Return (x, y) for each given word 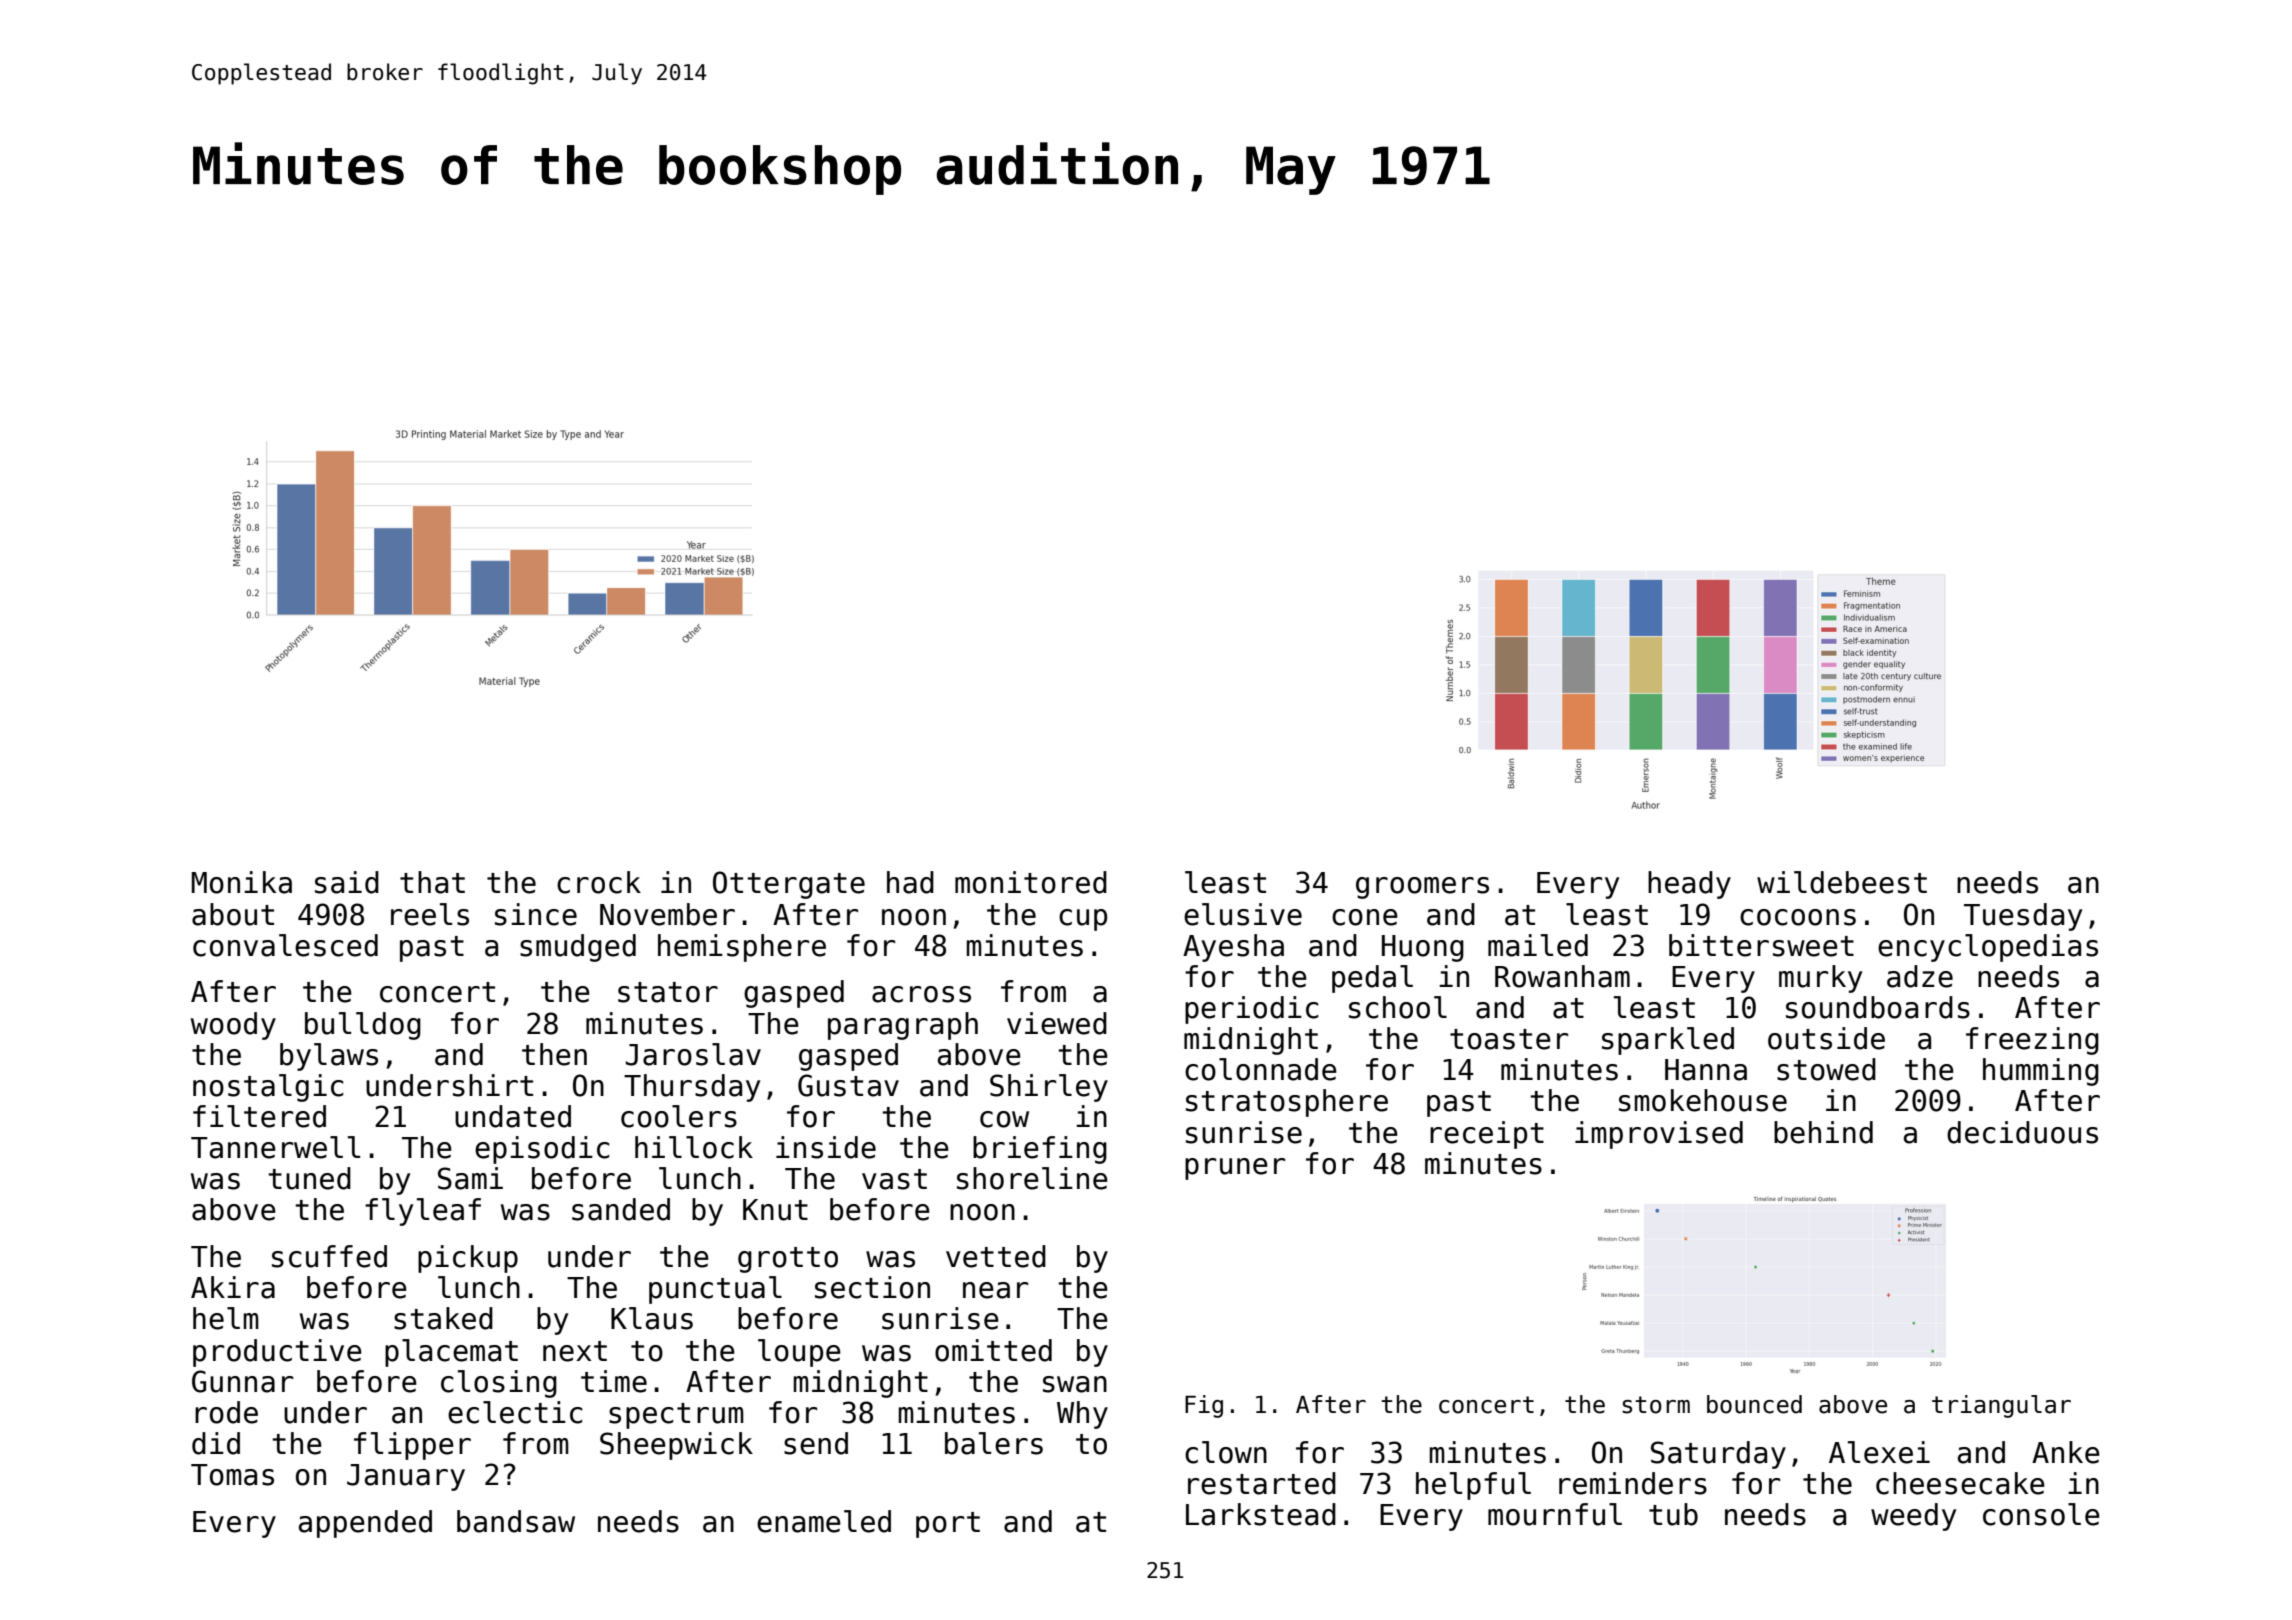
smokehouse (1703, 1100)
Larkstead (1261, 1514)
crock (599, 882)
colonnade (1261, 1069)
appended (365, 1524)
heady (1689, 885)
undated (513, 1116)
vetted (996, 1256)
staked (443, 1318)
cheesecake (1960, 1483)
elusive (1243, 914)
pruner (1235, 1169)
